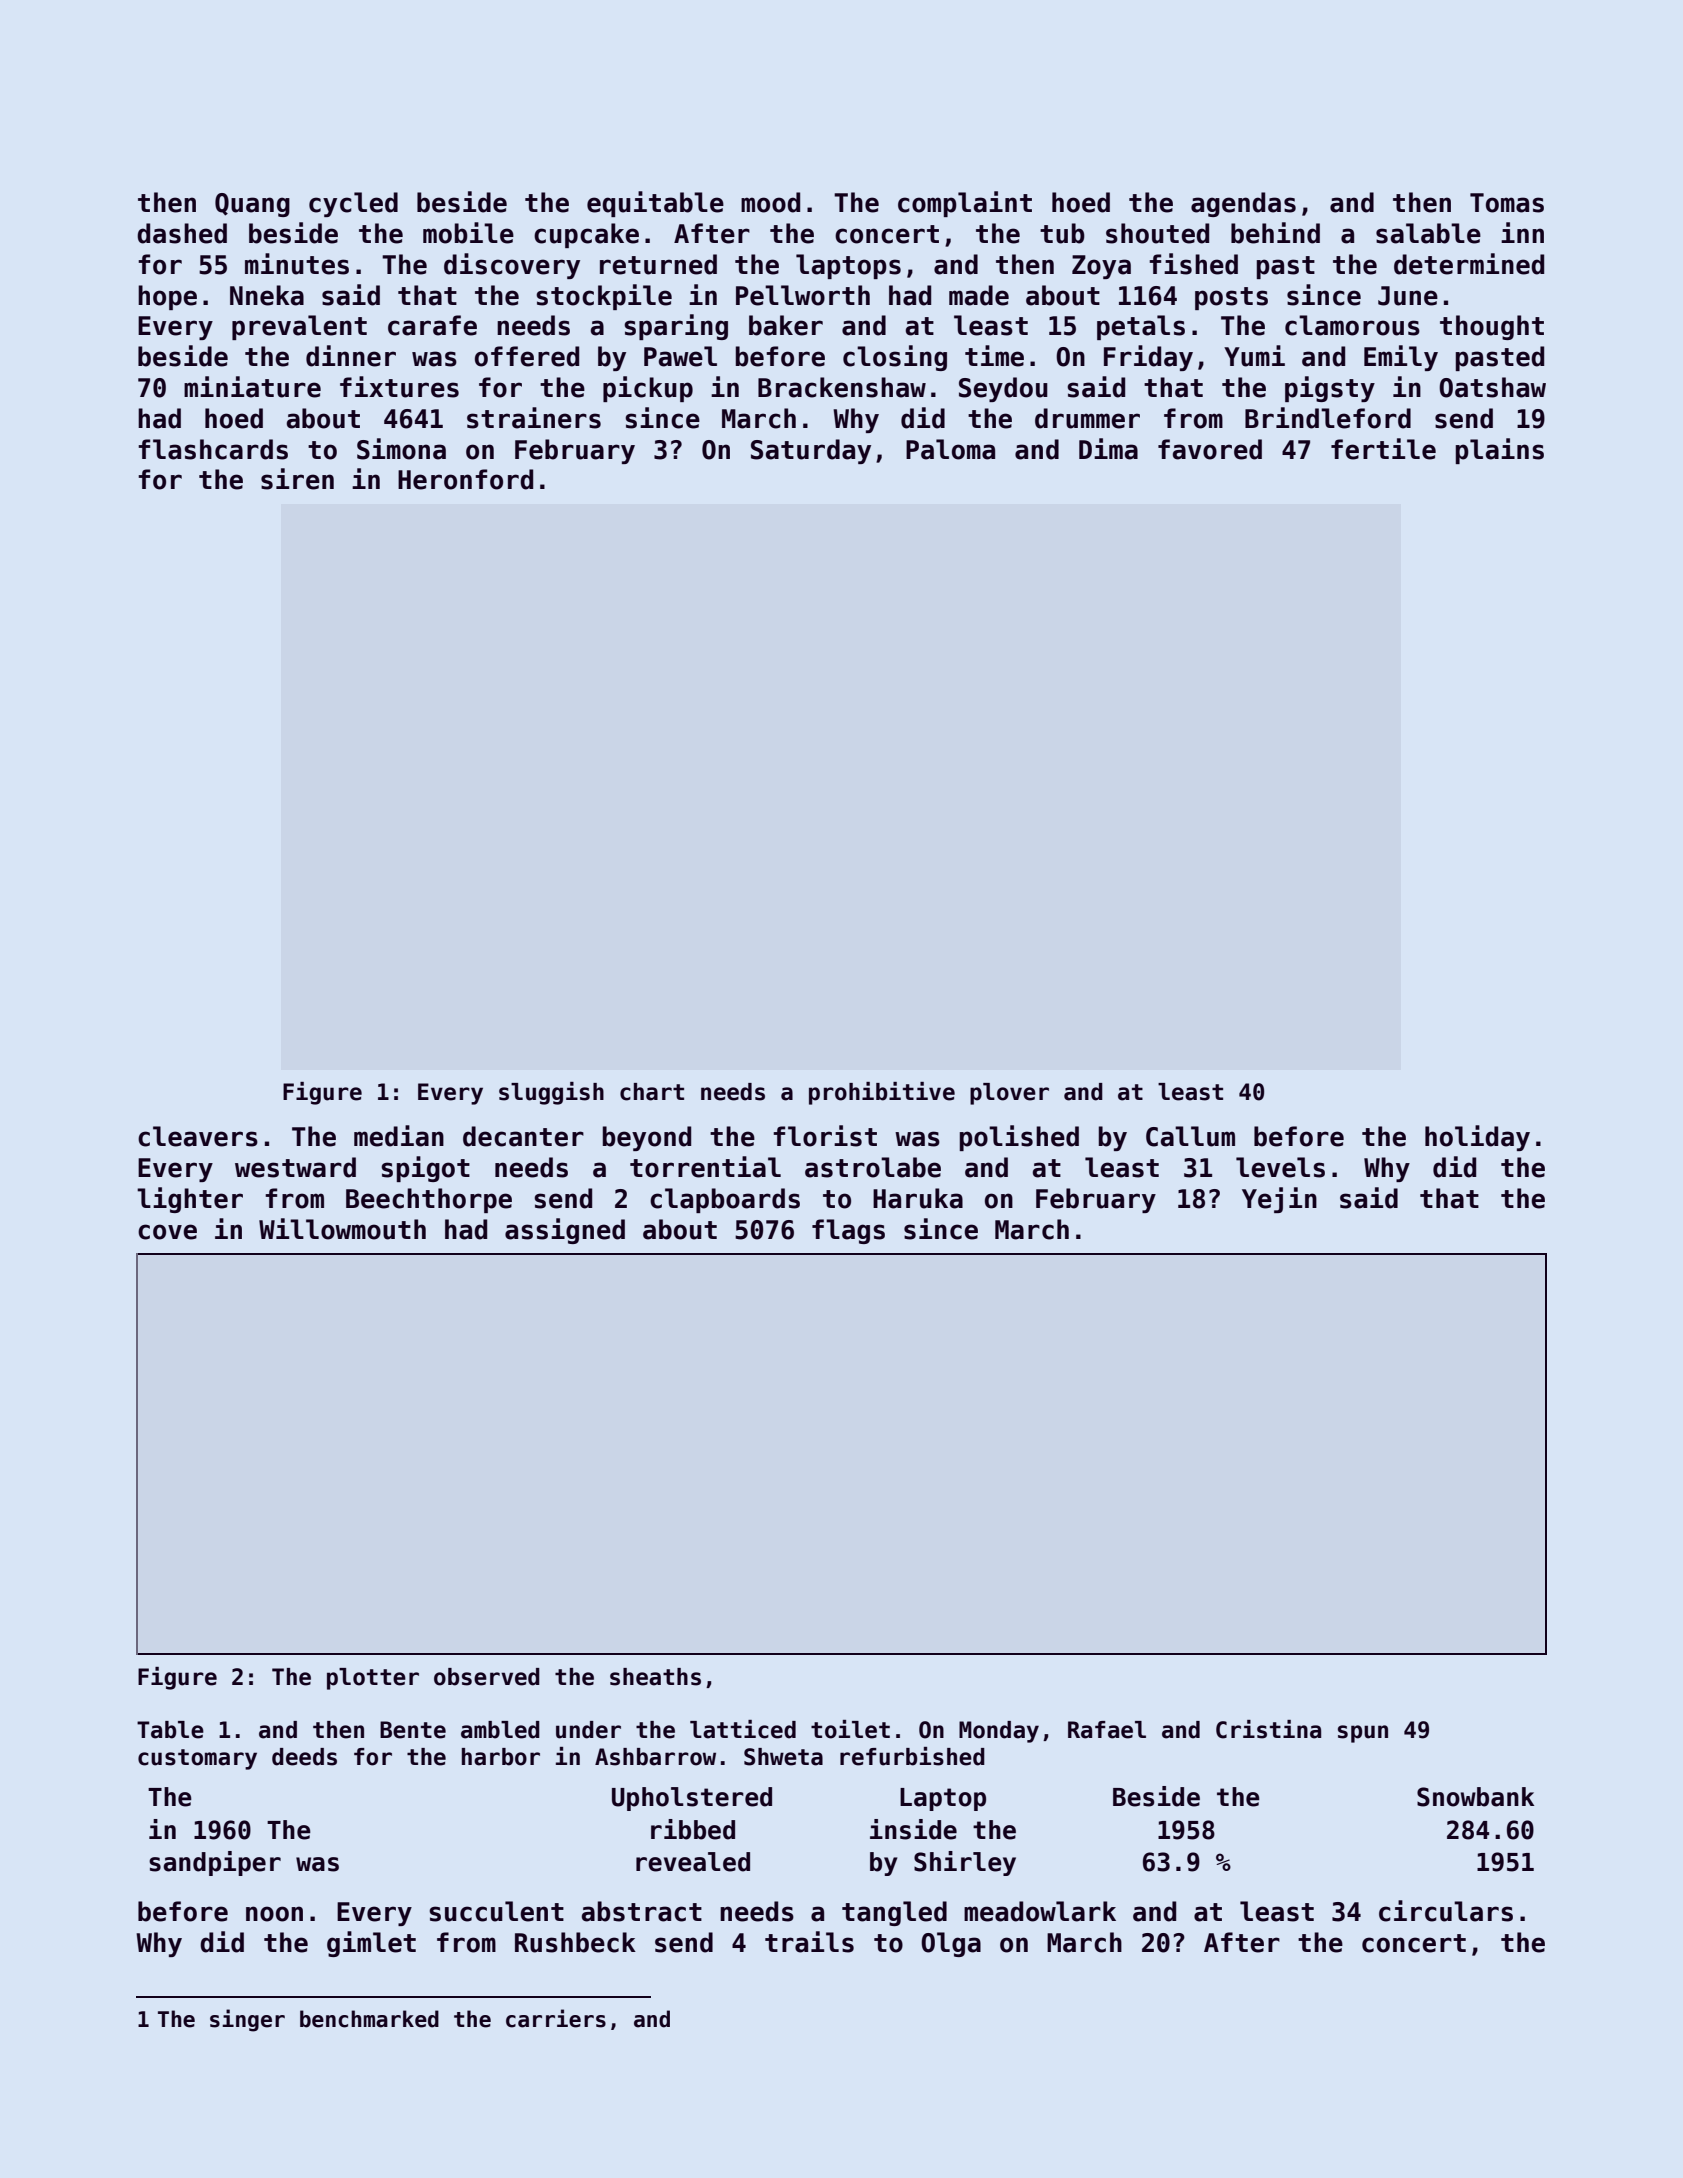  I want to click on plains, so click(1500, 451).
